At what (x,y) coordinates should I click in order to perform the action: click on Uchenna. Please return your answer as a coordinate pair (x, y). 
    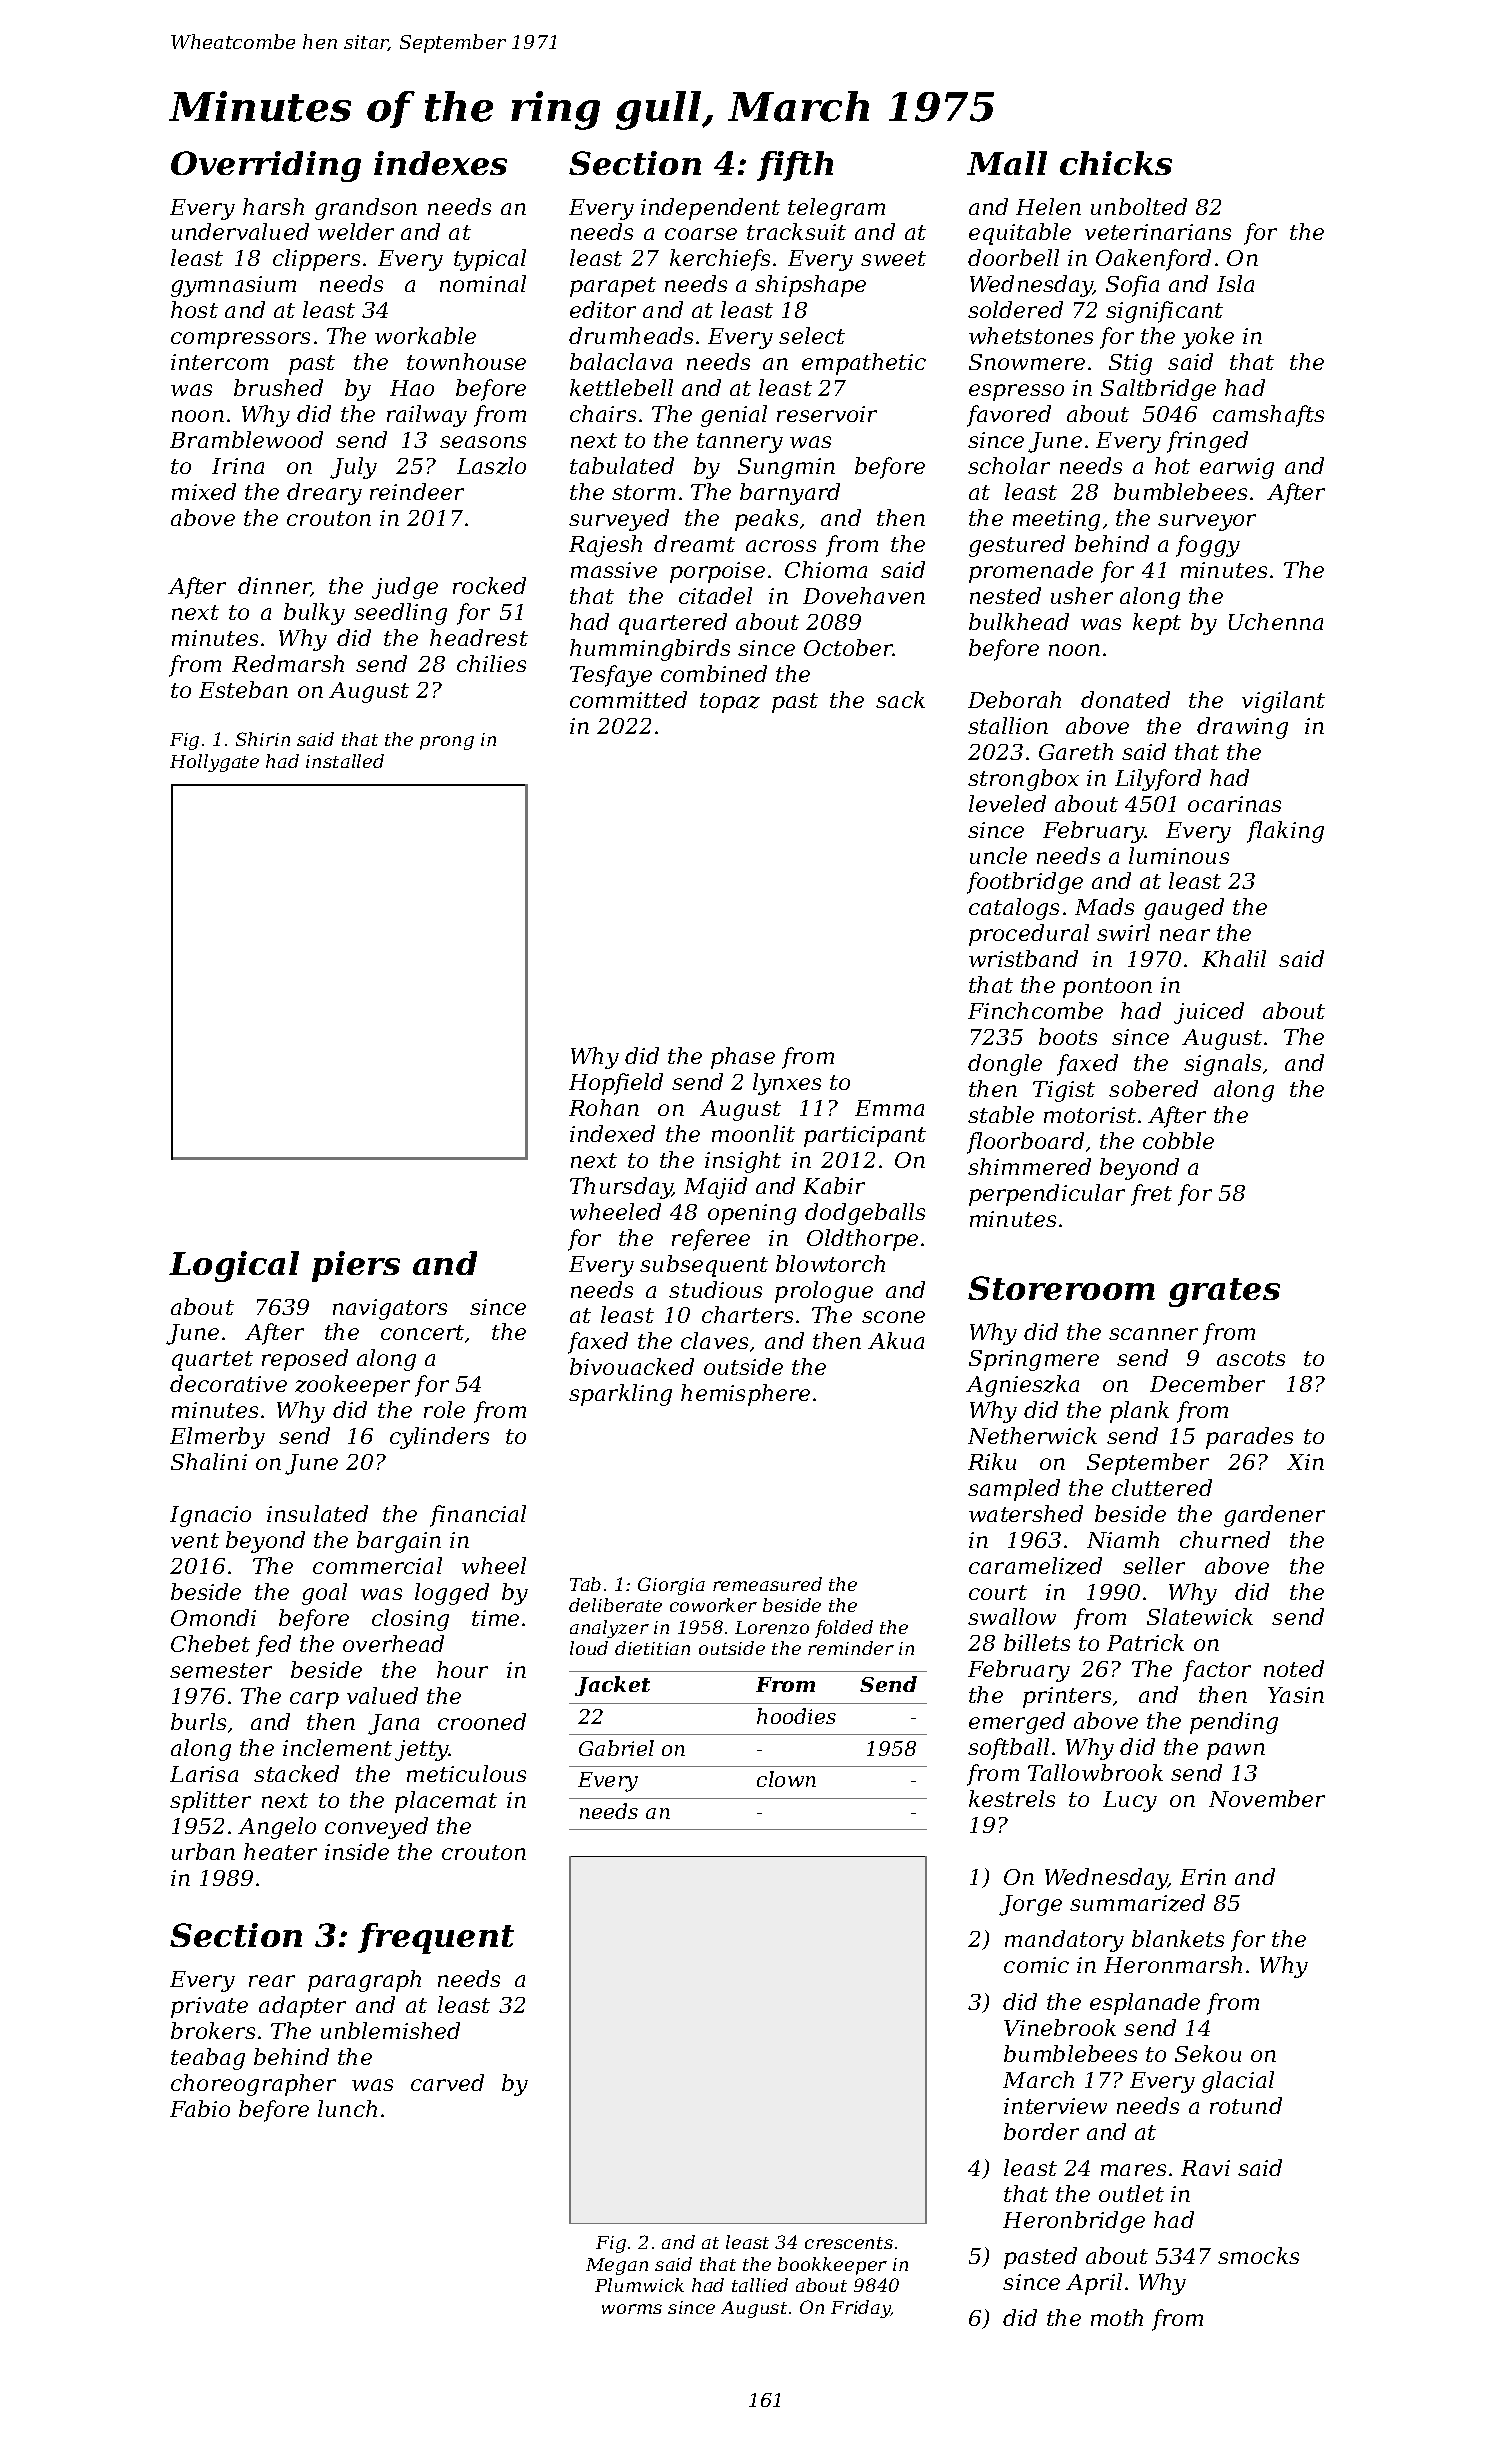
    Looking at the image, I should click on (1276, 621).
